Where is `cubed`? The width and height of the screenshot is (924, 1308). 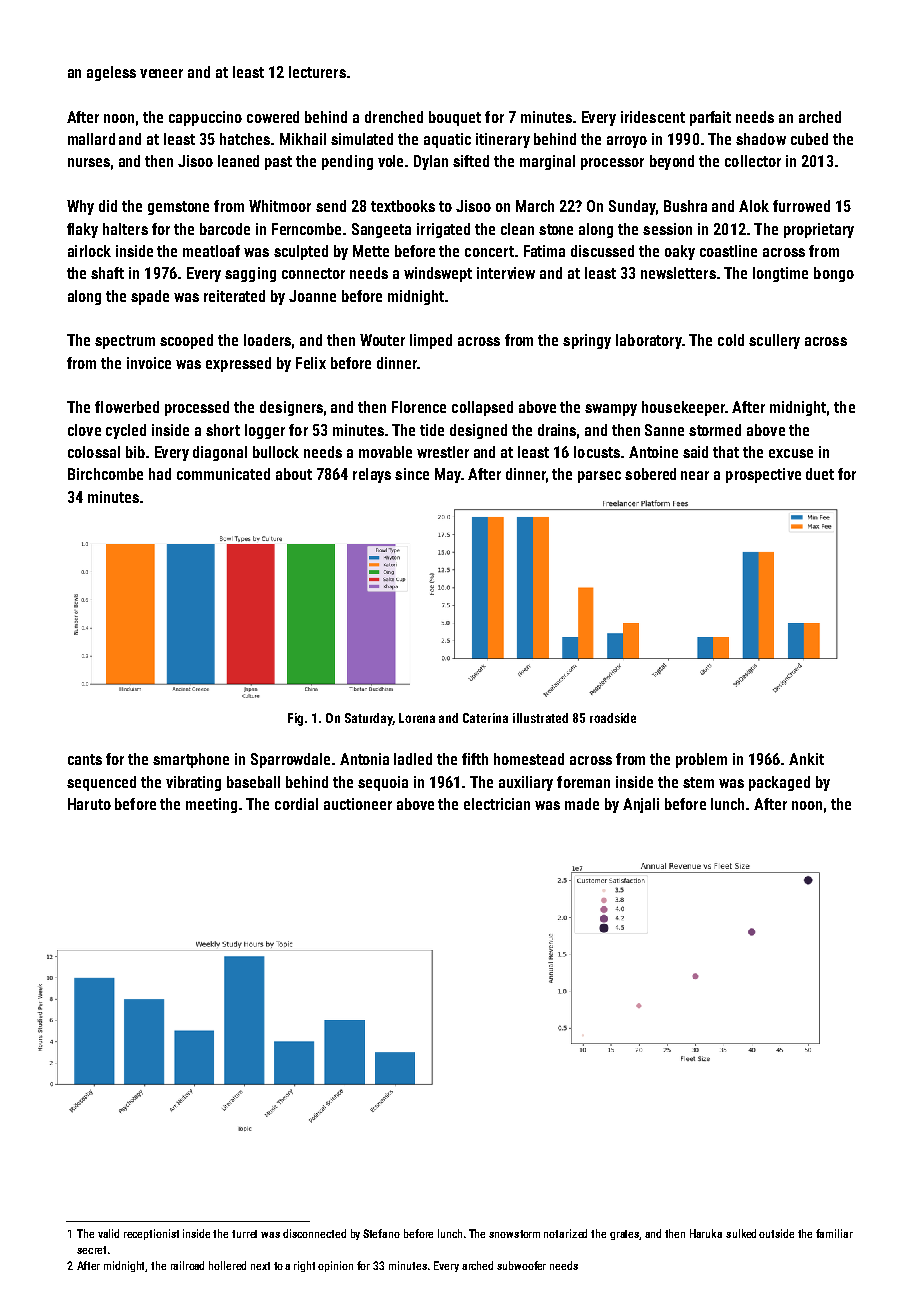
cubed is located at coordinates (809, 139).
